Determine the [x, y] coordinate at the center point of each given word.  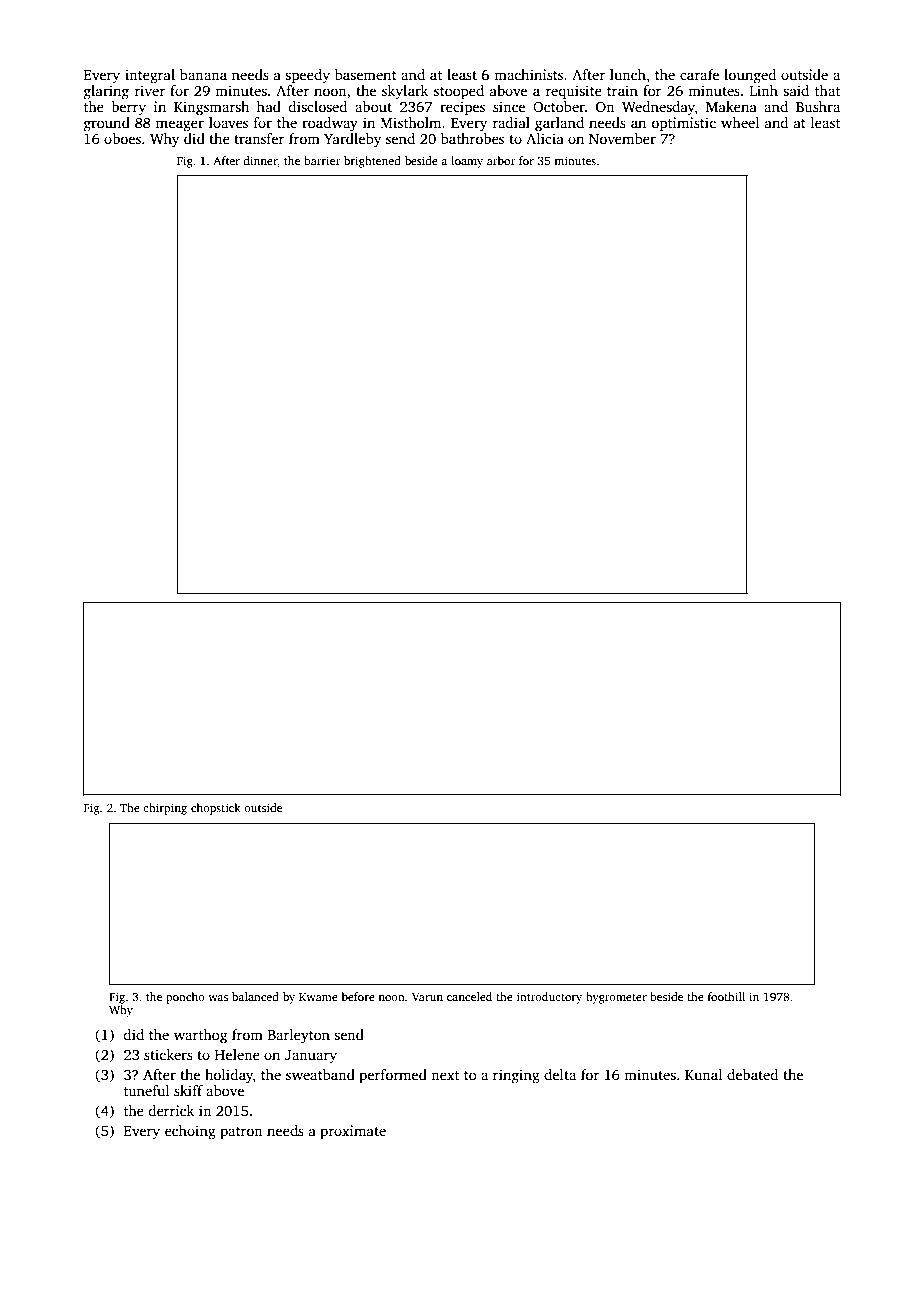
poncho [185, 998]
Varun [427, 997]
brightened [372, 162]
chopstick [216, 809]
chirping [165, 809]
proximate [353, 1132]
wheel [740, 122]
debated [752, 1074]
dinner [260, 161]
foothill [726, 996]
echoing [190, 1132]
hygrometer [616, 998]
